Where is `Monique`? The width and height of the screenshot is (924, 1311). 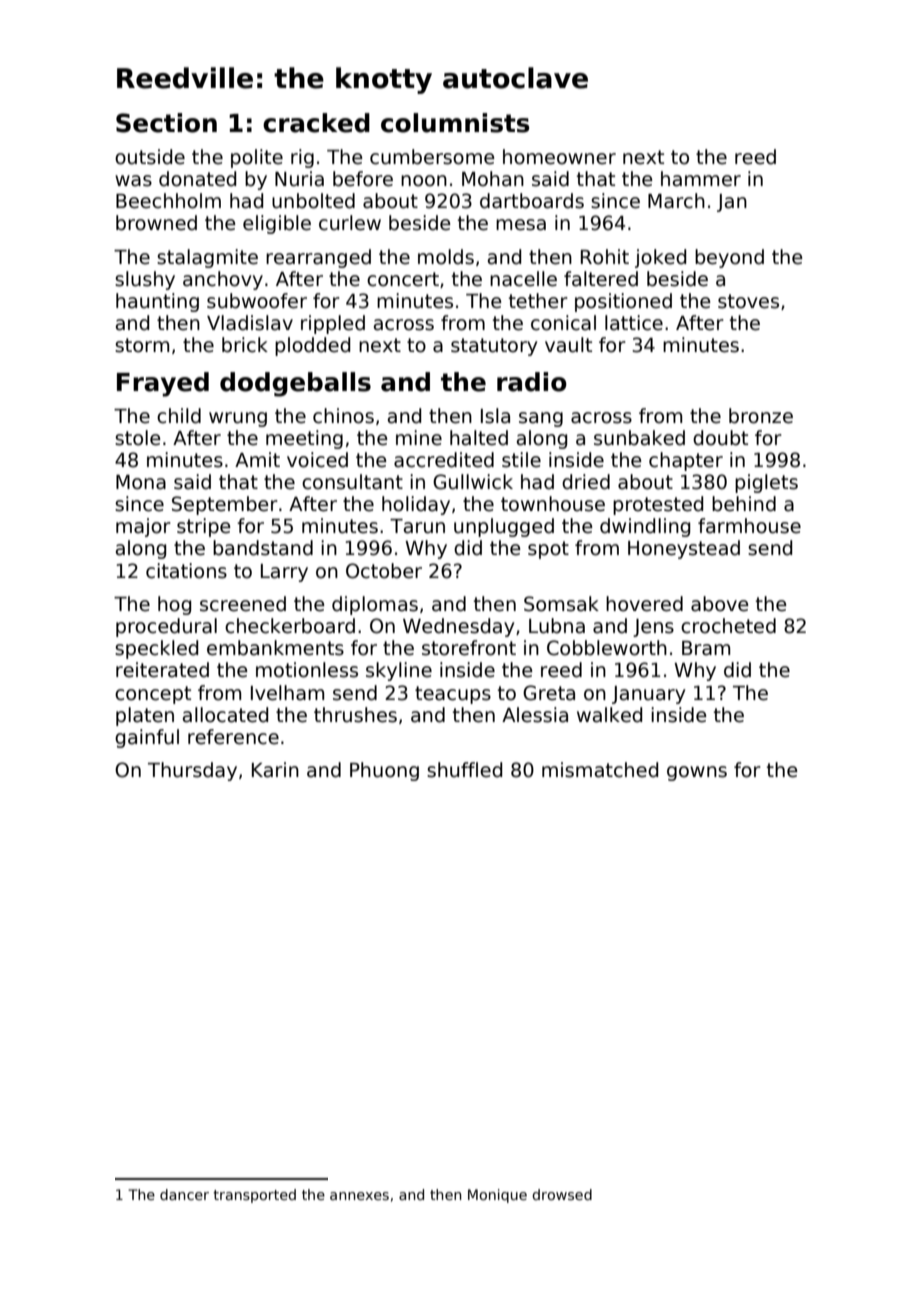
Monique is located at coordinates (497, 1196).
